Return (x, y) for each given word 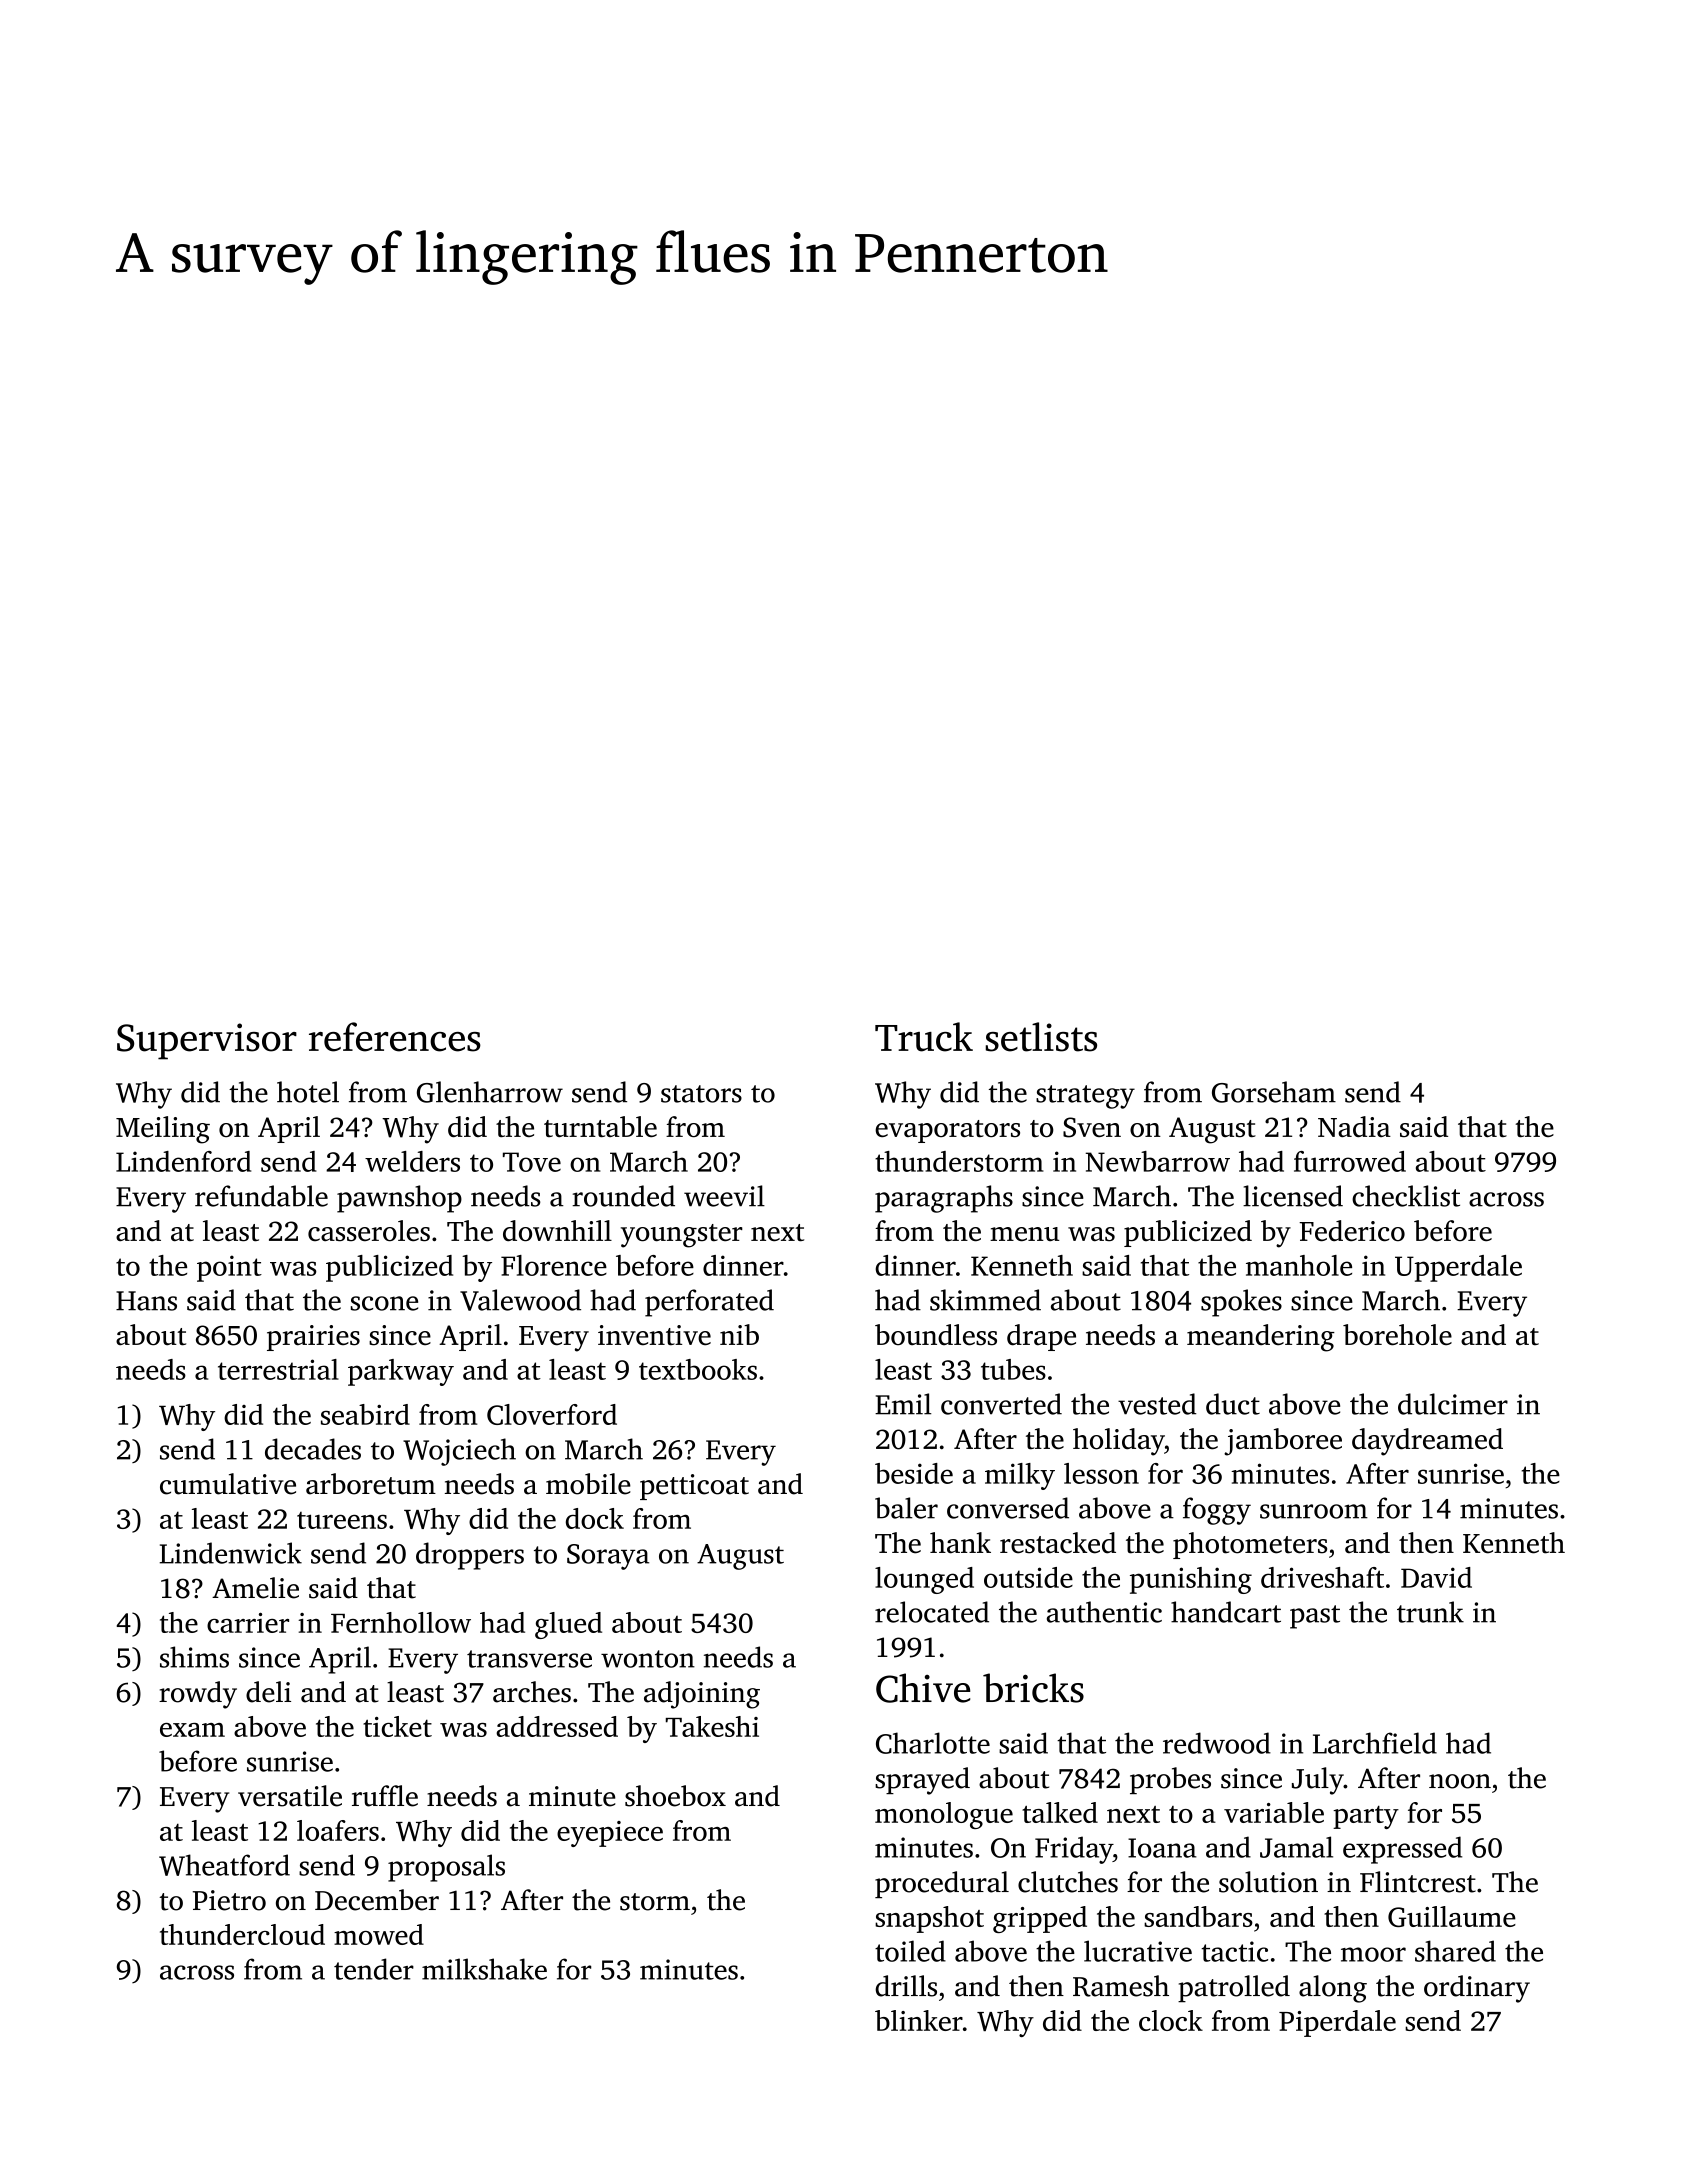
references (395, 1037)
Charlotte (933, 1743)
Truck (924, 1037)
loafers (338, 1830)
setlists (1041, 1037)
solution (1268, 1882)
